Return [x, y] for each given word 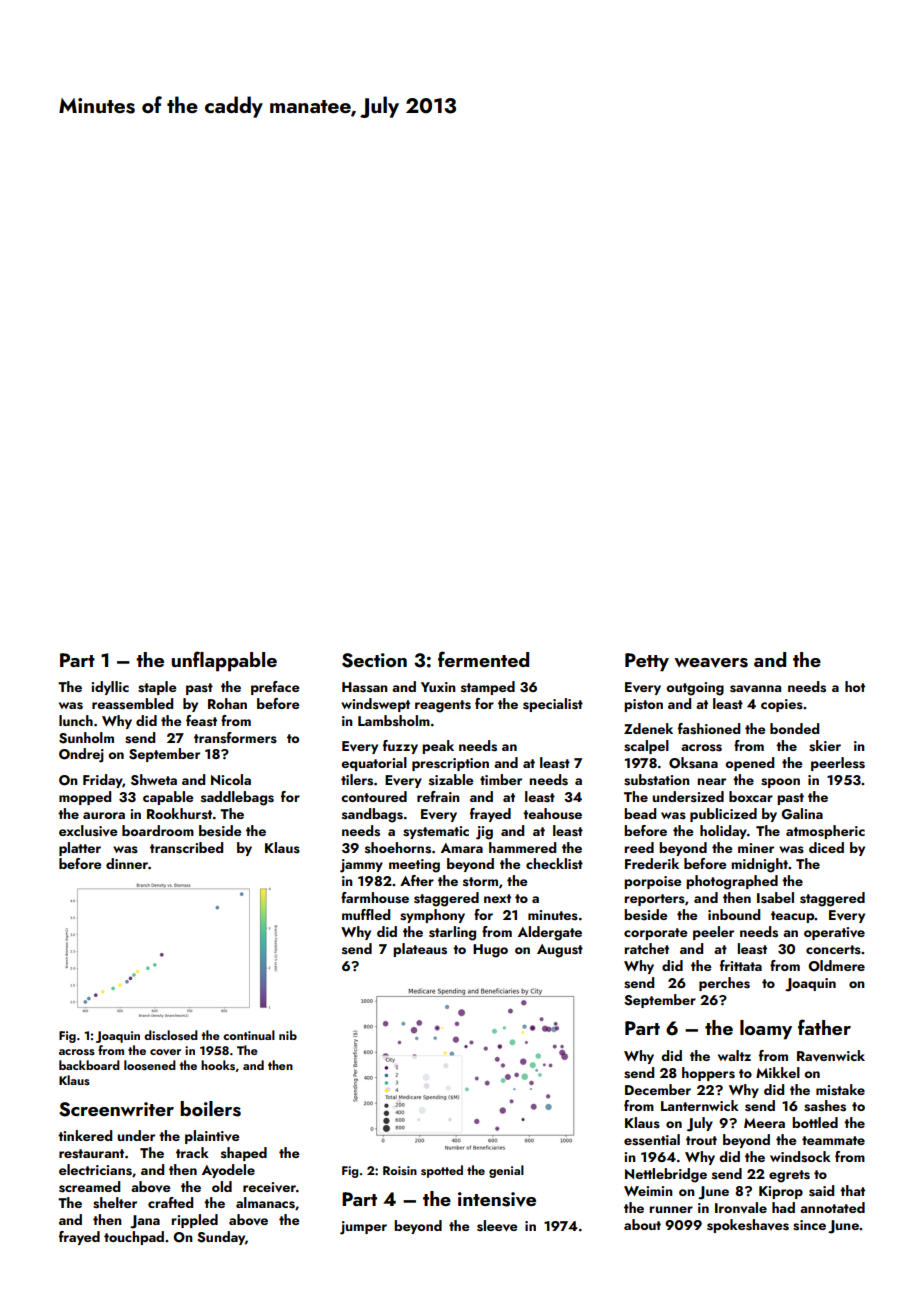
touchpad [134, 1238]
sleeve [497, 1226]
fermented [483, 659]
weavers [711, 663]
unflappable [224, 661]
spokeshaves [748, 1226]
